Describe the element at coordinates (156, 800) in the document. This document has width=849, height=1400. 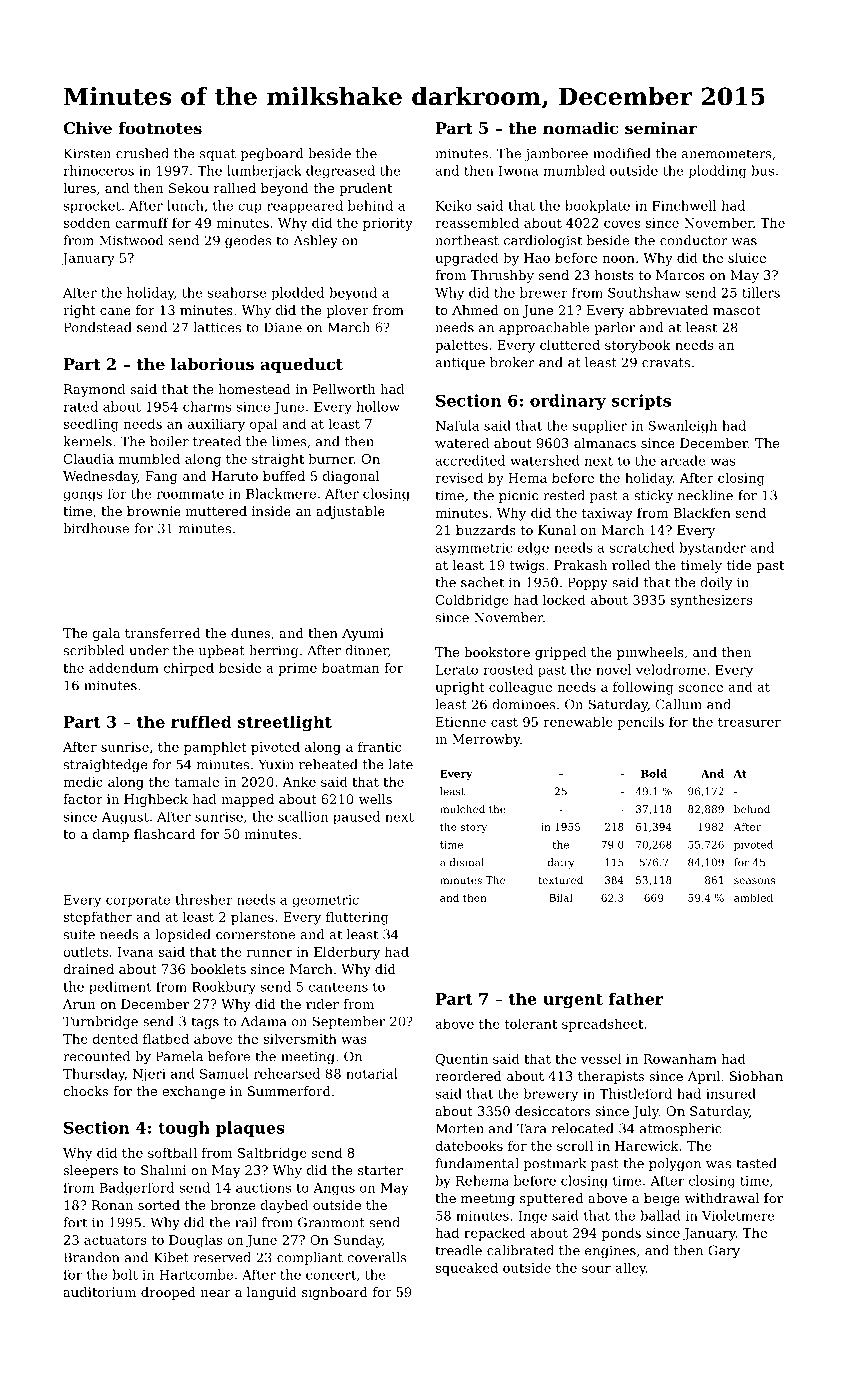
I see `Highbeck` at that location.
